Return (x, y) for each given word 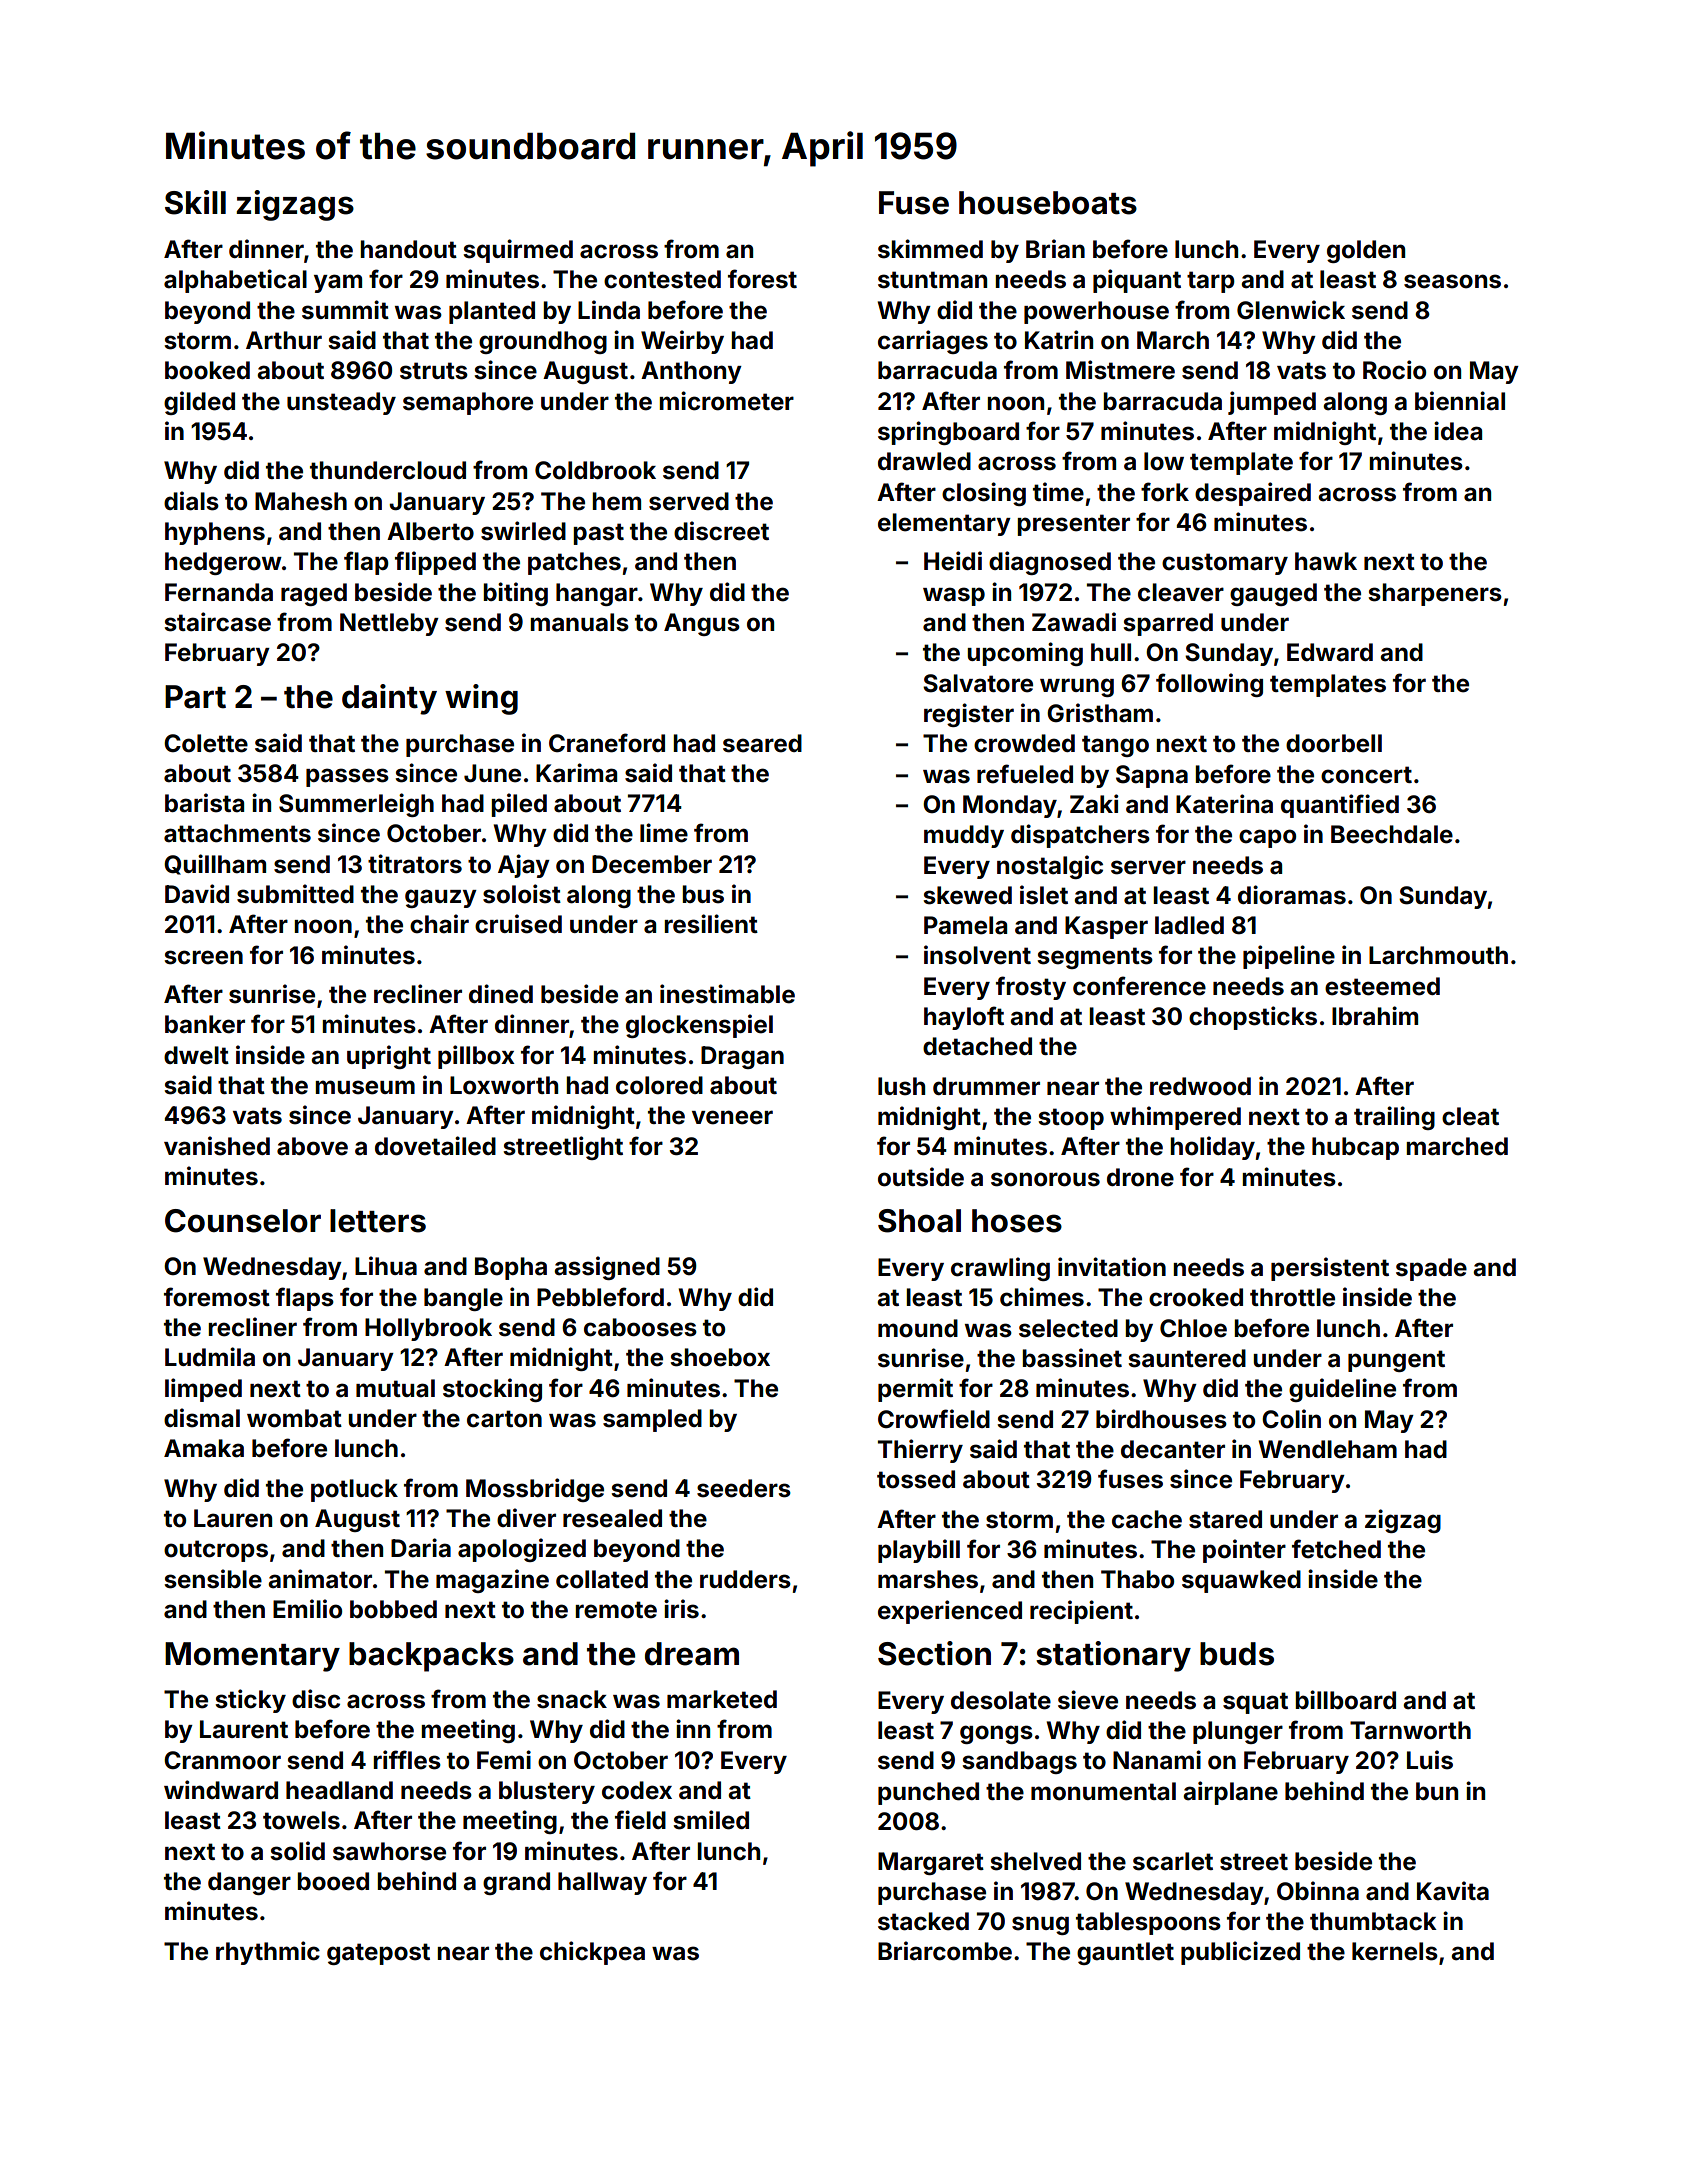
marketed (722, 1699)
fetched (1336, 1549)
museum (365, 1087)
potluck (354, 1490)
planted (492, 312)
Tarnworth (1410, 1730)
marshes (928, 1579)
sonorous (1045, 1179)
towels (301, 1820)
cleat (1470, 1116)
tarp (1211, 282)
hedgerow (223, 563)
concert (1366, 775)
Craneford (607, 743)
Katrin (1059, 340)
